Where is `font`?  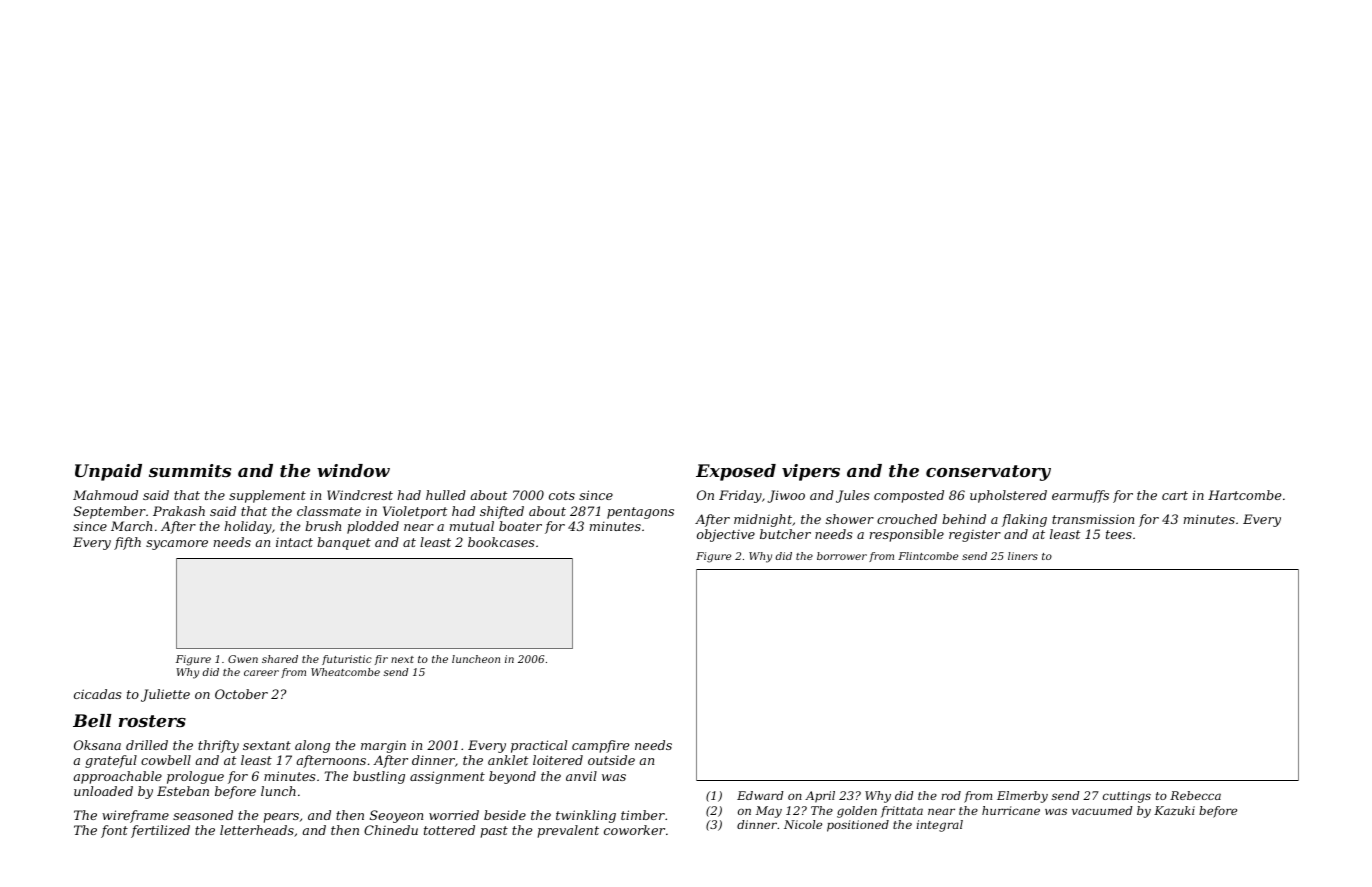
font is located at coordinates (114, 831).
